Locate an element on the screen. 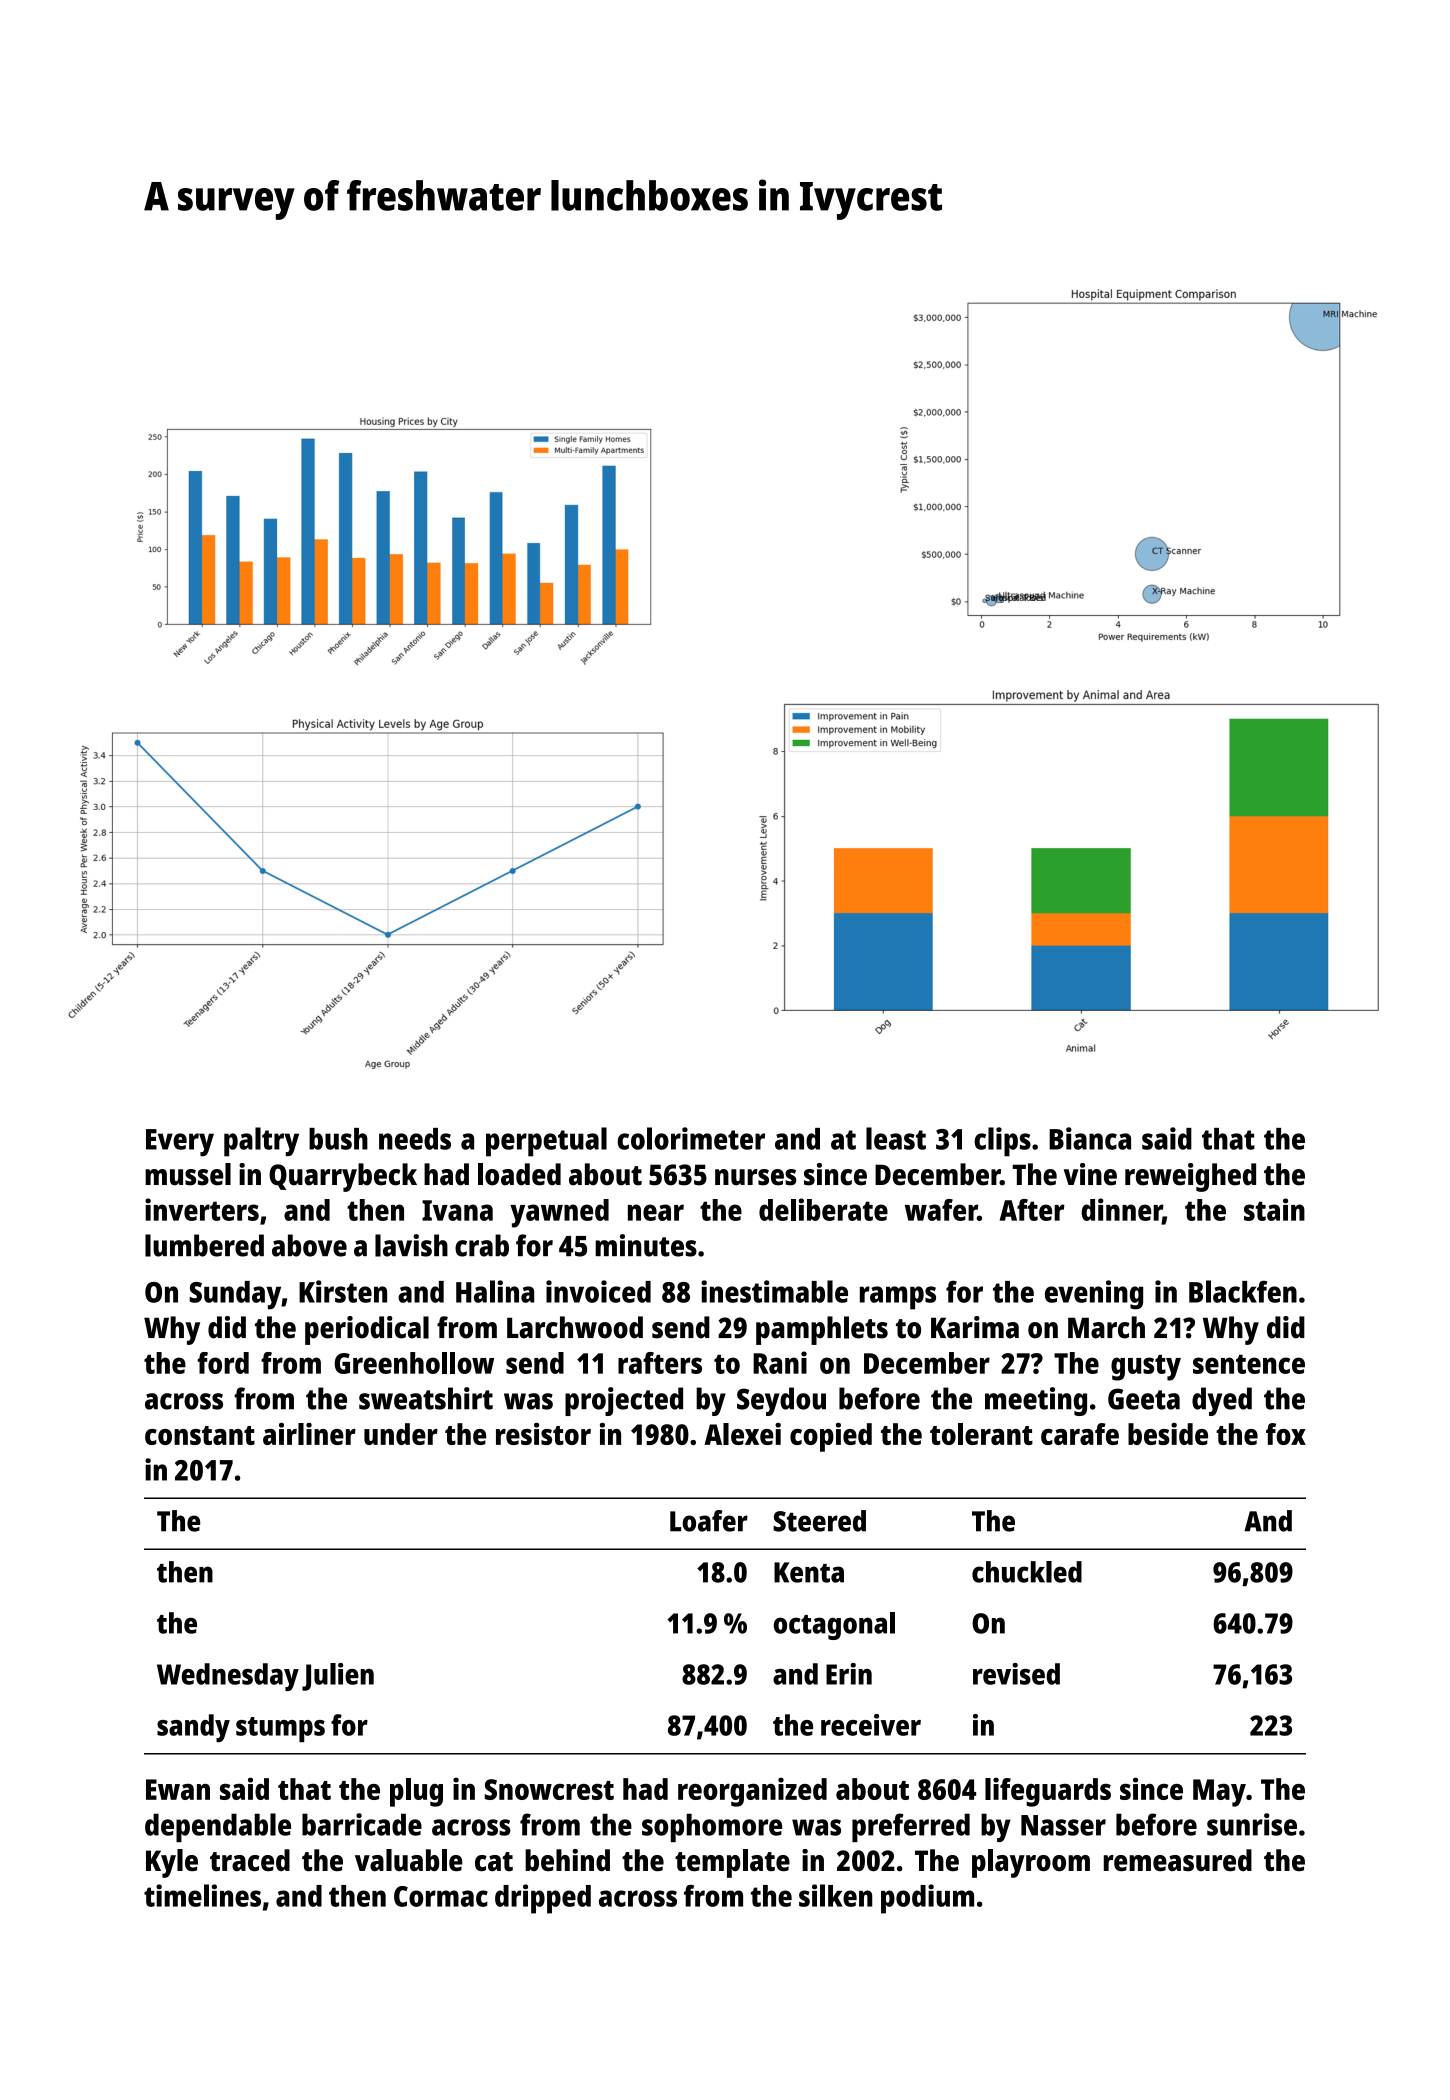 The height and width of the screenshot is (2100, 1450). chuckled is located at coordinates (1027, 1572).
